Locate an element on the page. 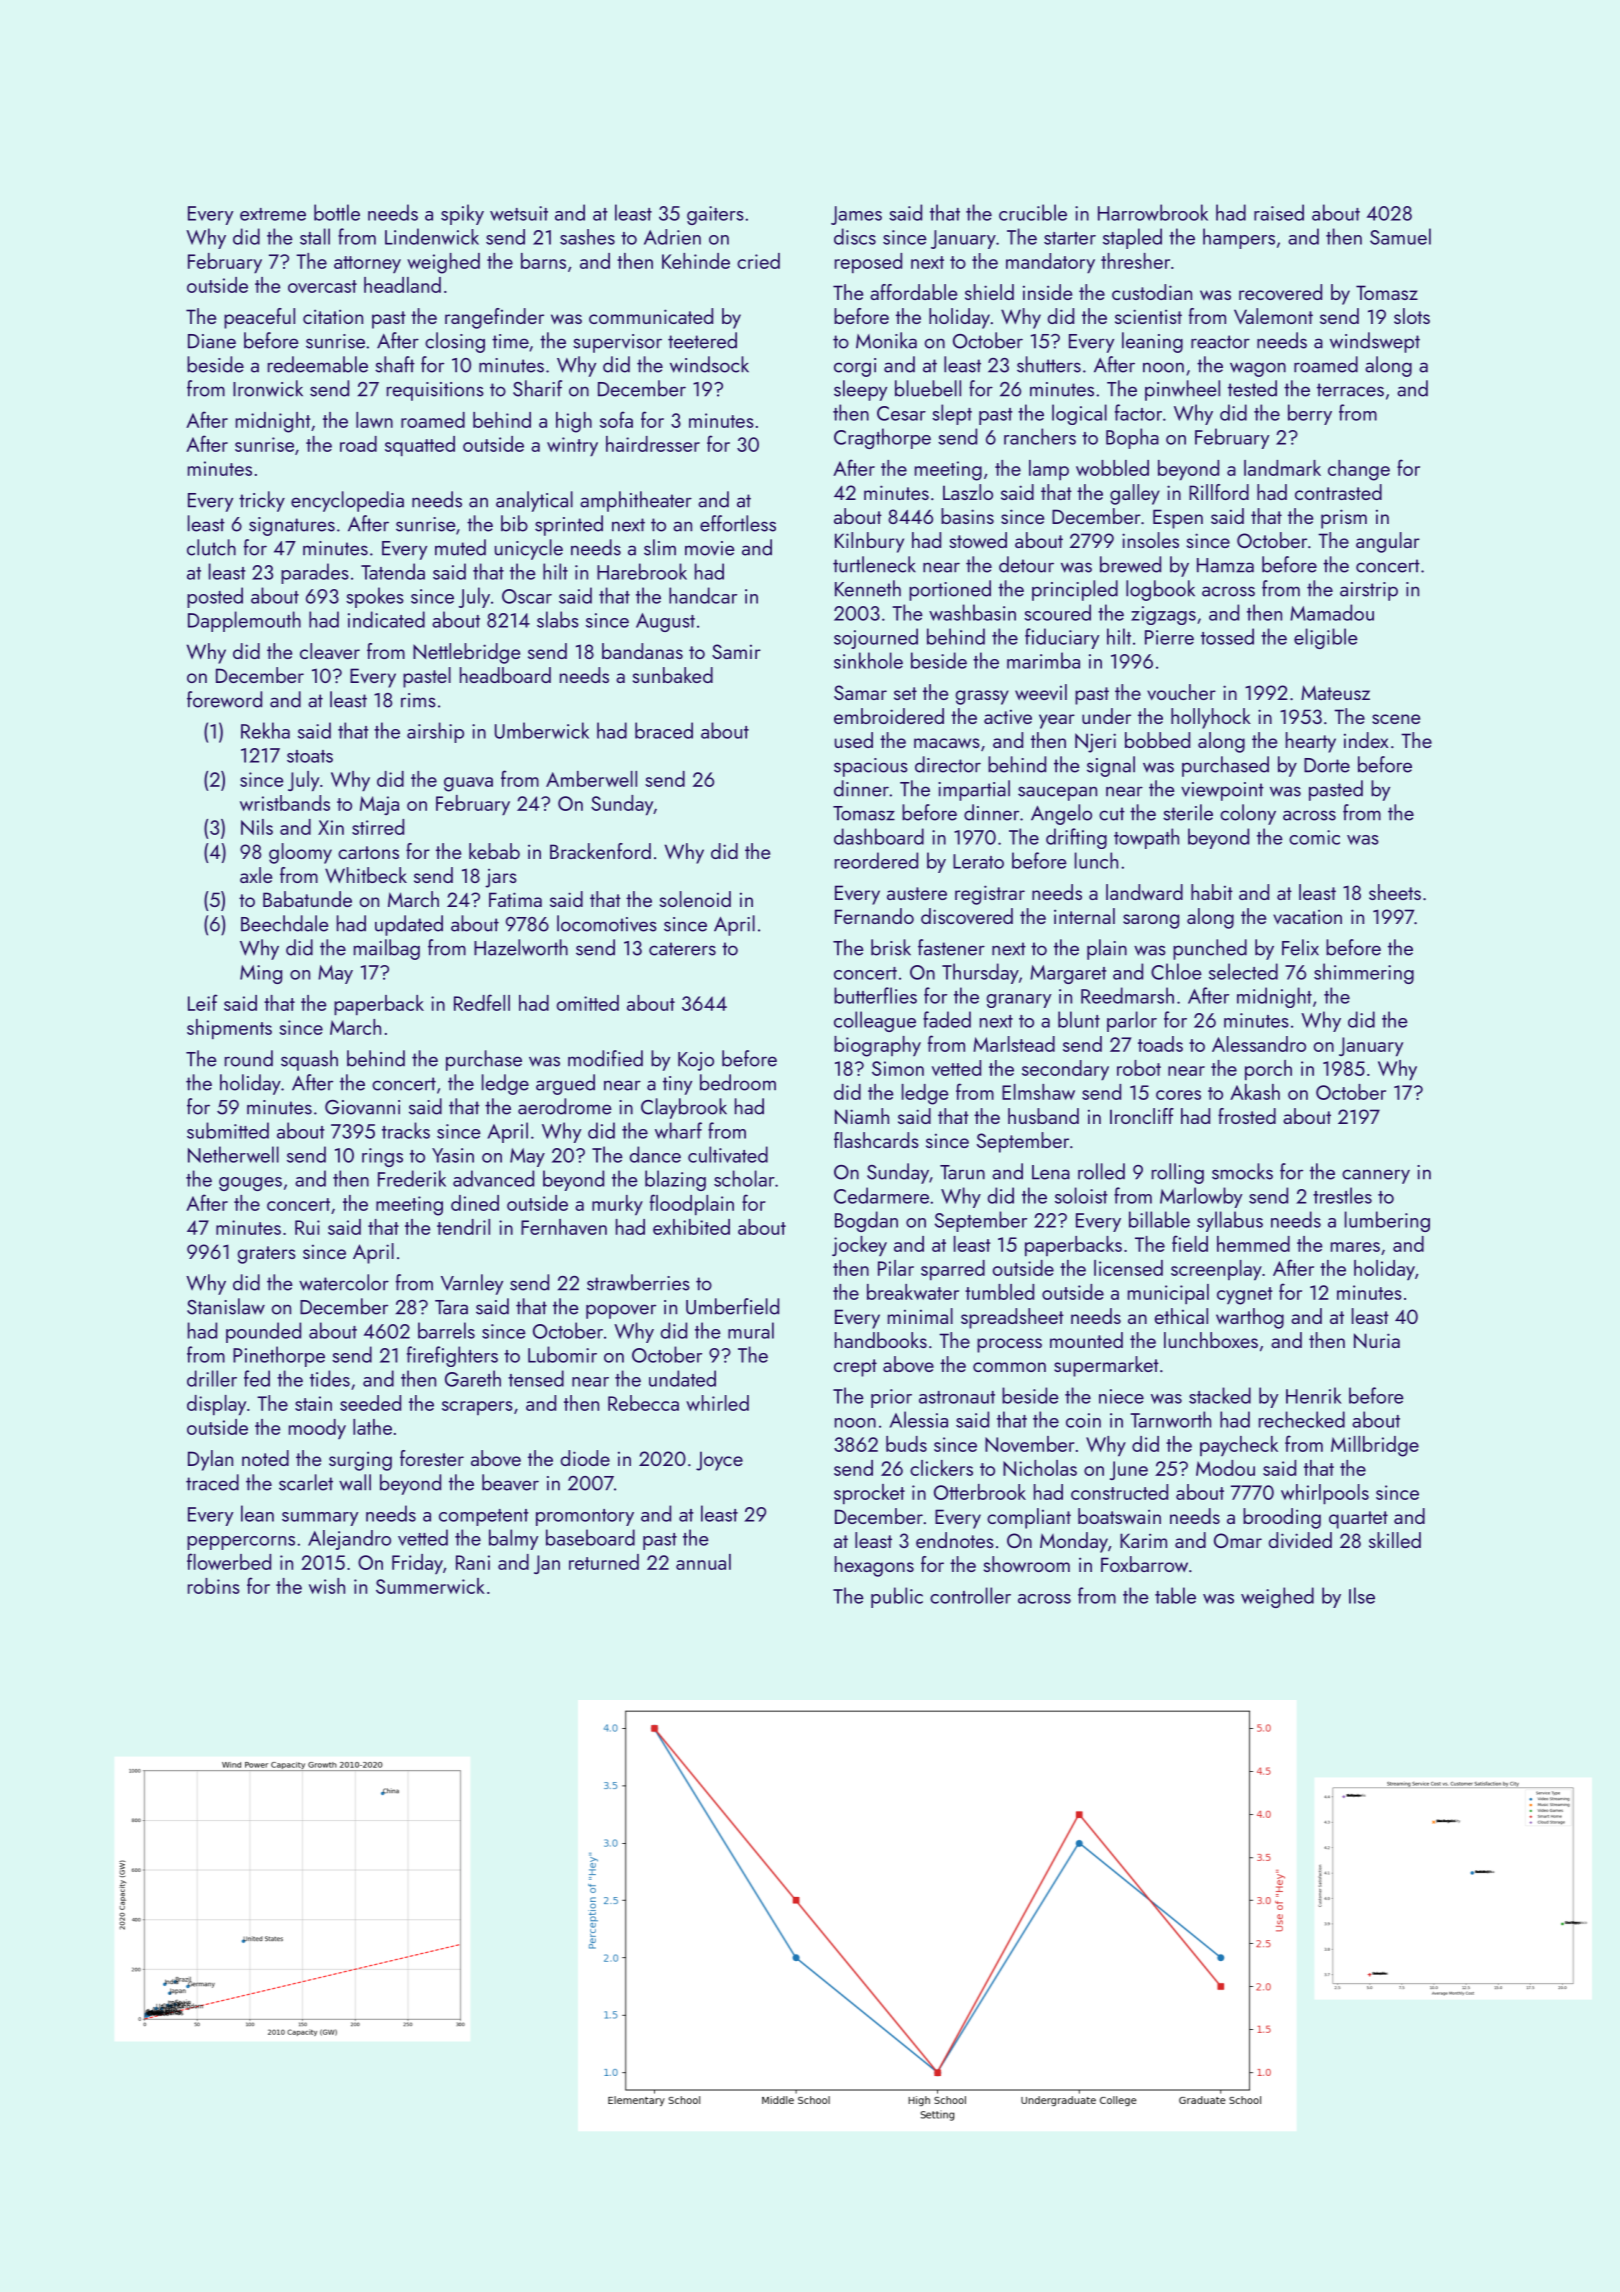  Summerwick is located at coordinates (430, 1586).
